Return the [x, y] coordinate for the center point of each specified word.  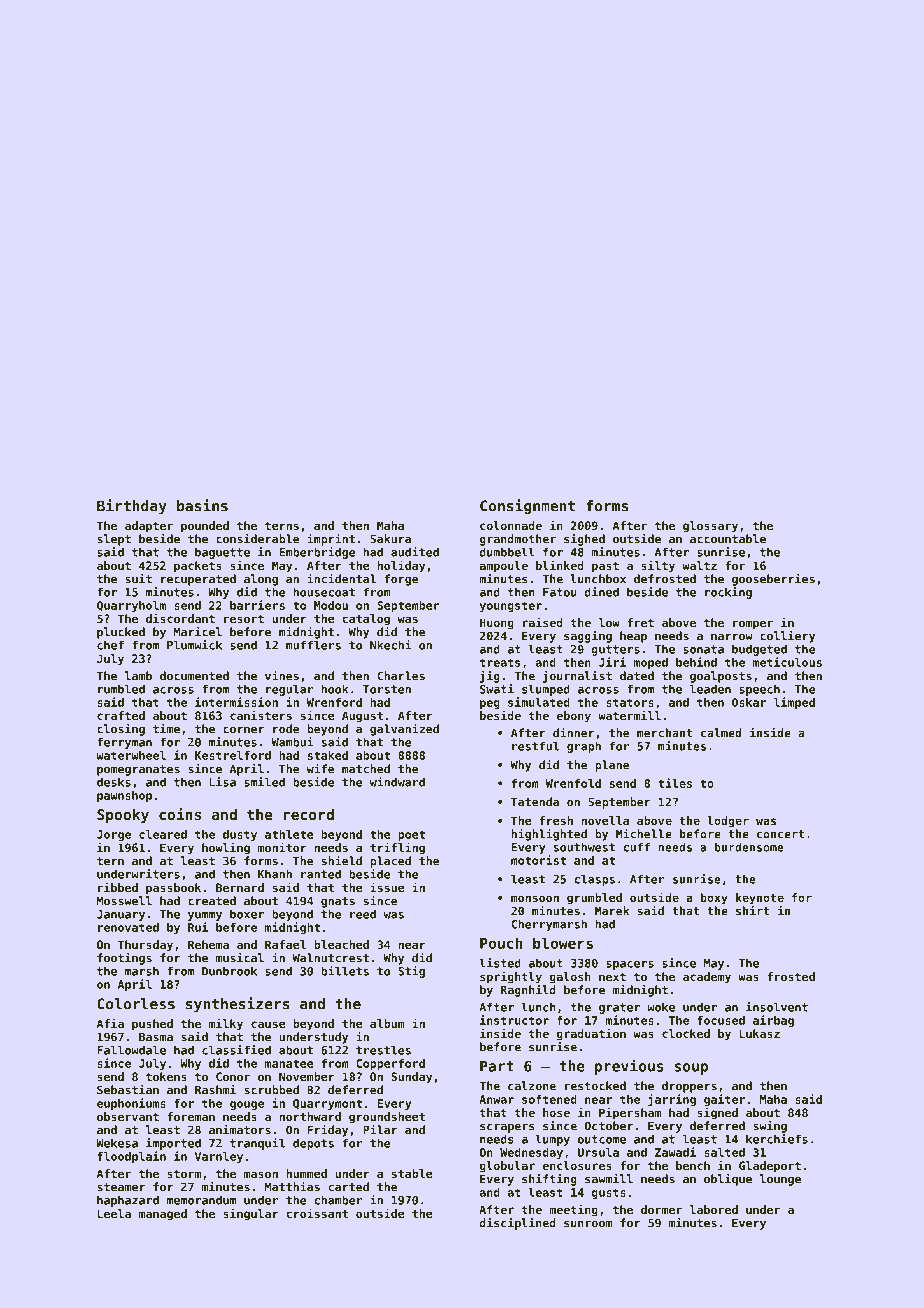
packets [198, 567]
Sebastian [128, 1090]
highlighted [549, 835]
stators [630, 702]
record [309, 814]
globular [507, 1167]
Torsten [387, 689]
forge [401, 580]
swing [770, 1127]
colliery [787, 637]
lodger [728, 822]
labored [714, 1209]
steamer [121, 1187]
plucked [121, 633]
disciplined [518, 1224]
